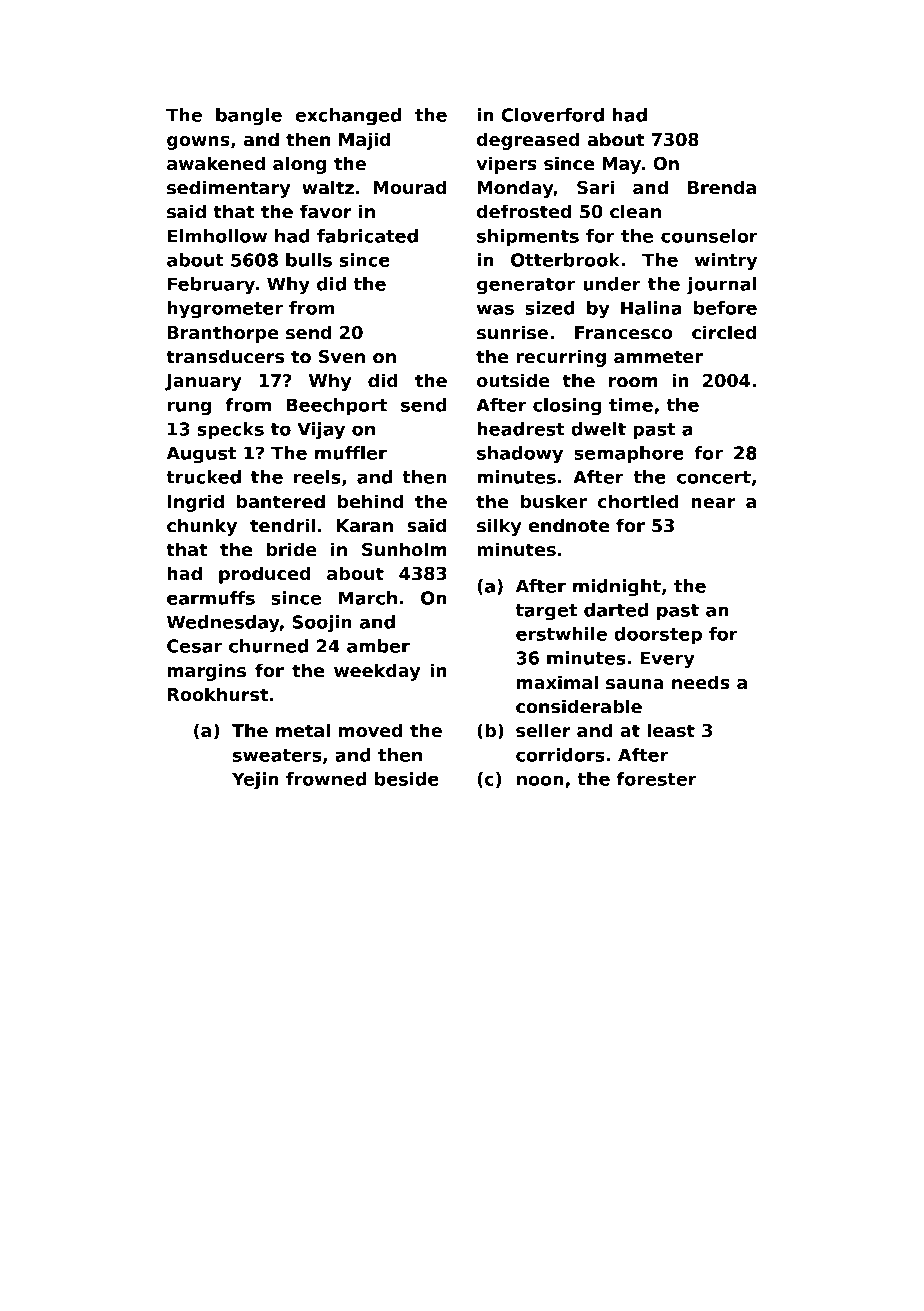 The height and width of the document is (1311, 924). What do you see at coordinates (342, 357) in the document?
I see `Sven` at bounding box center [342, 357].
